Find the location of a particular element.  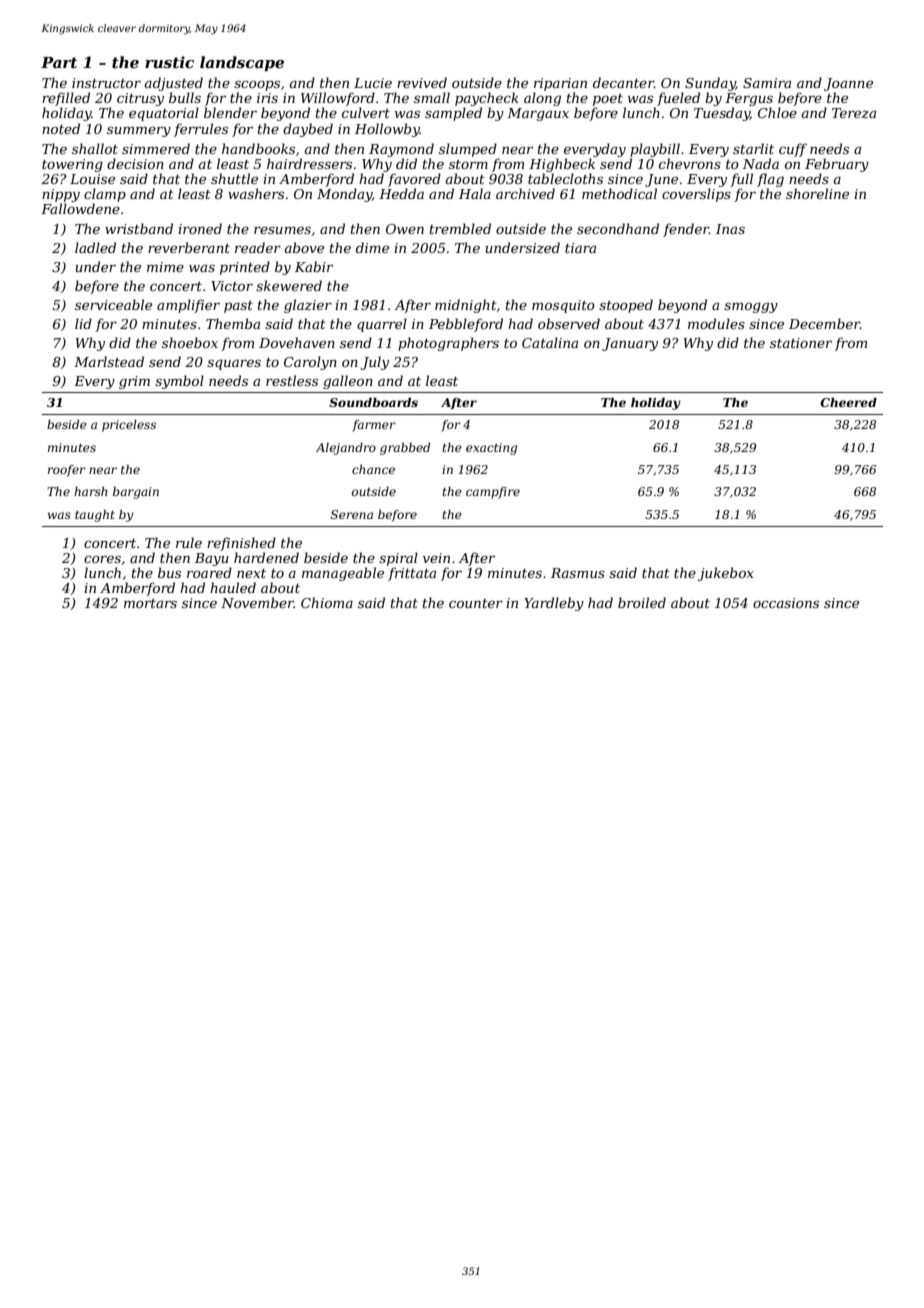

Cheered is located at coordinates (848, 402).
